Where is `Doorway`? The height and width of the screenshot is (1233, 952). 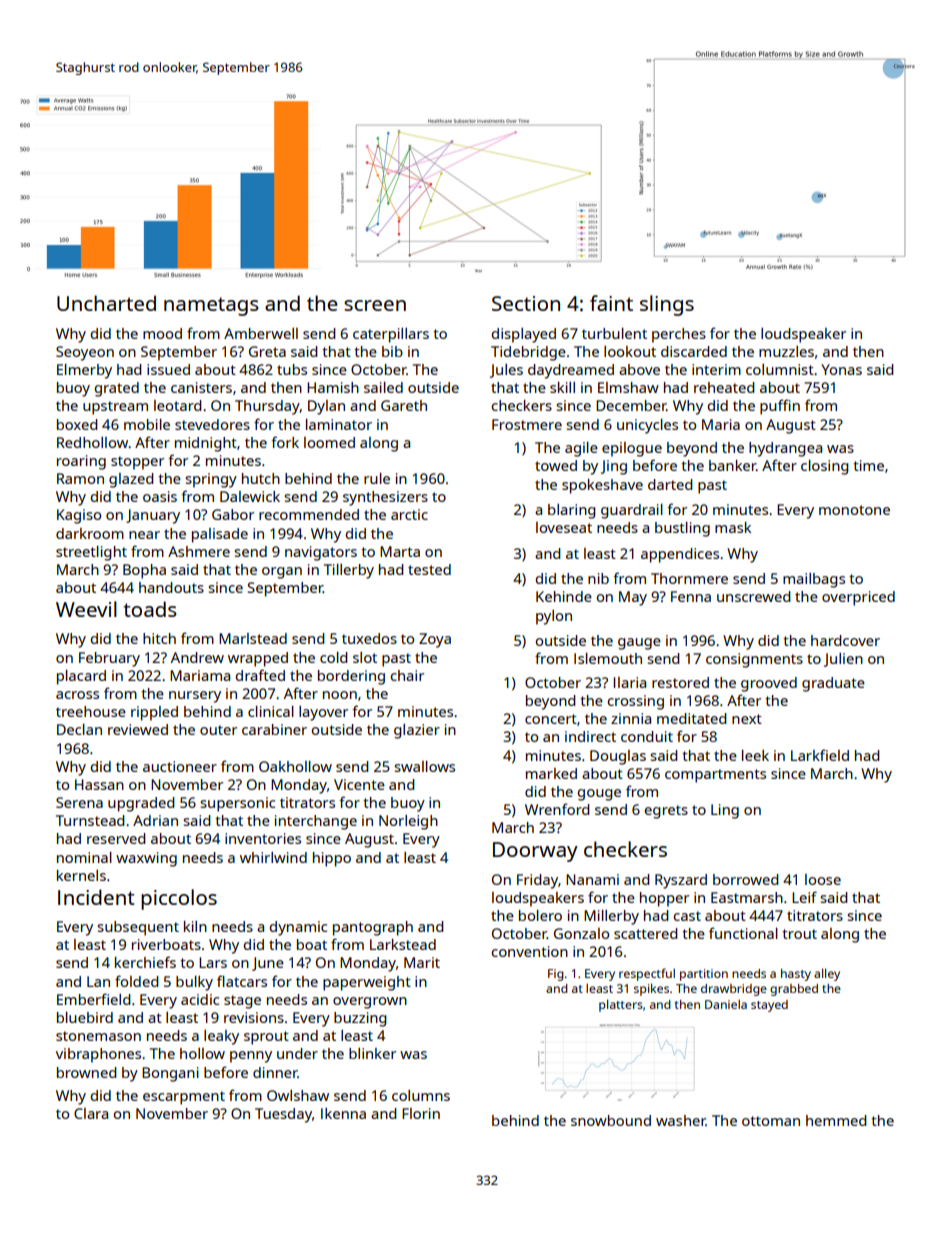
Doorway is located at coordinates (535, 852).
